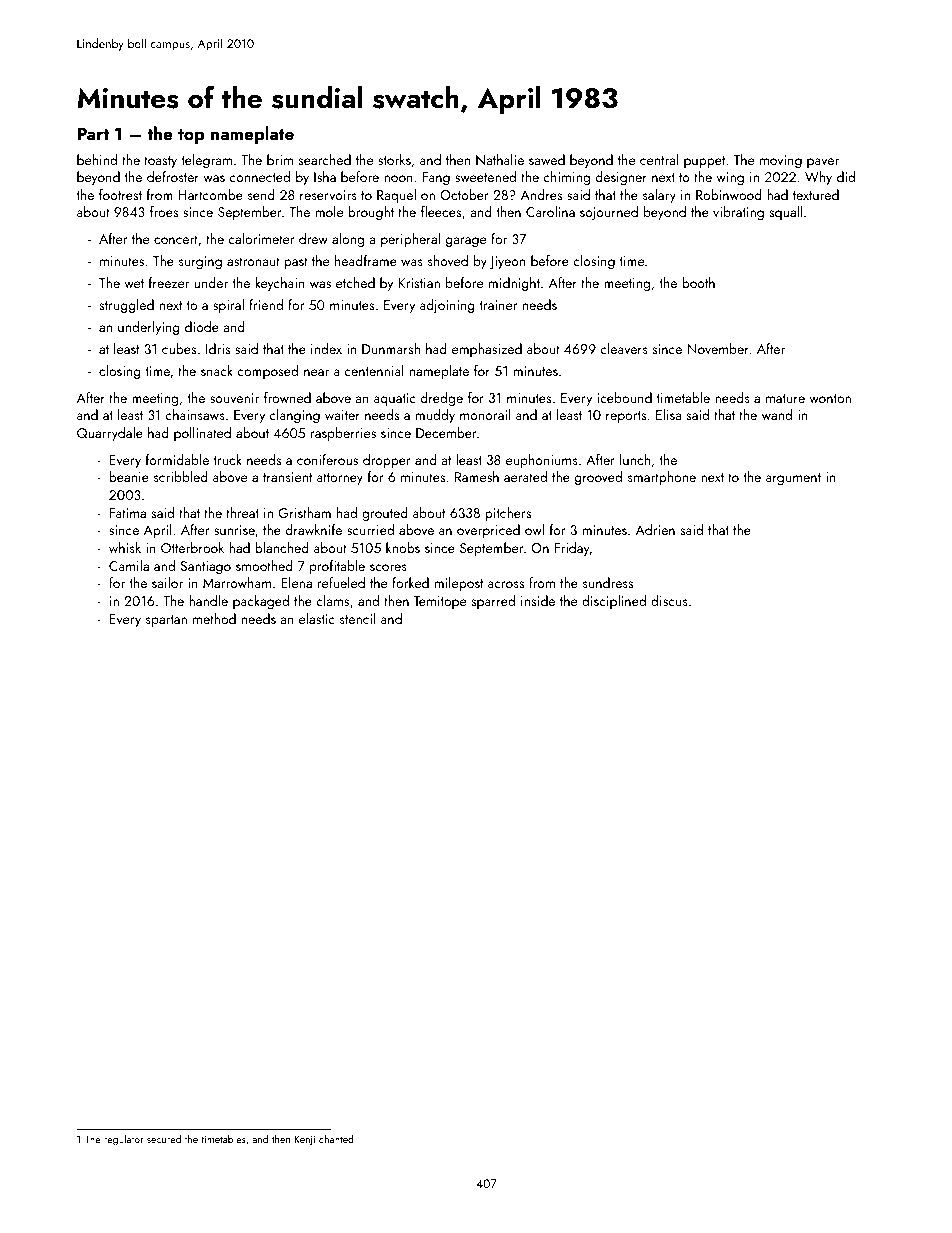 The height and width of the image is (1233, 952). Describe the element at coordinates (267, 372) in the image. I see `composed` at that location.
